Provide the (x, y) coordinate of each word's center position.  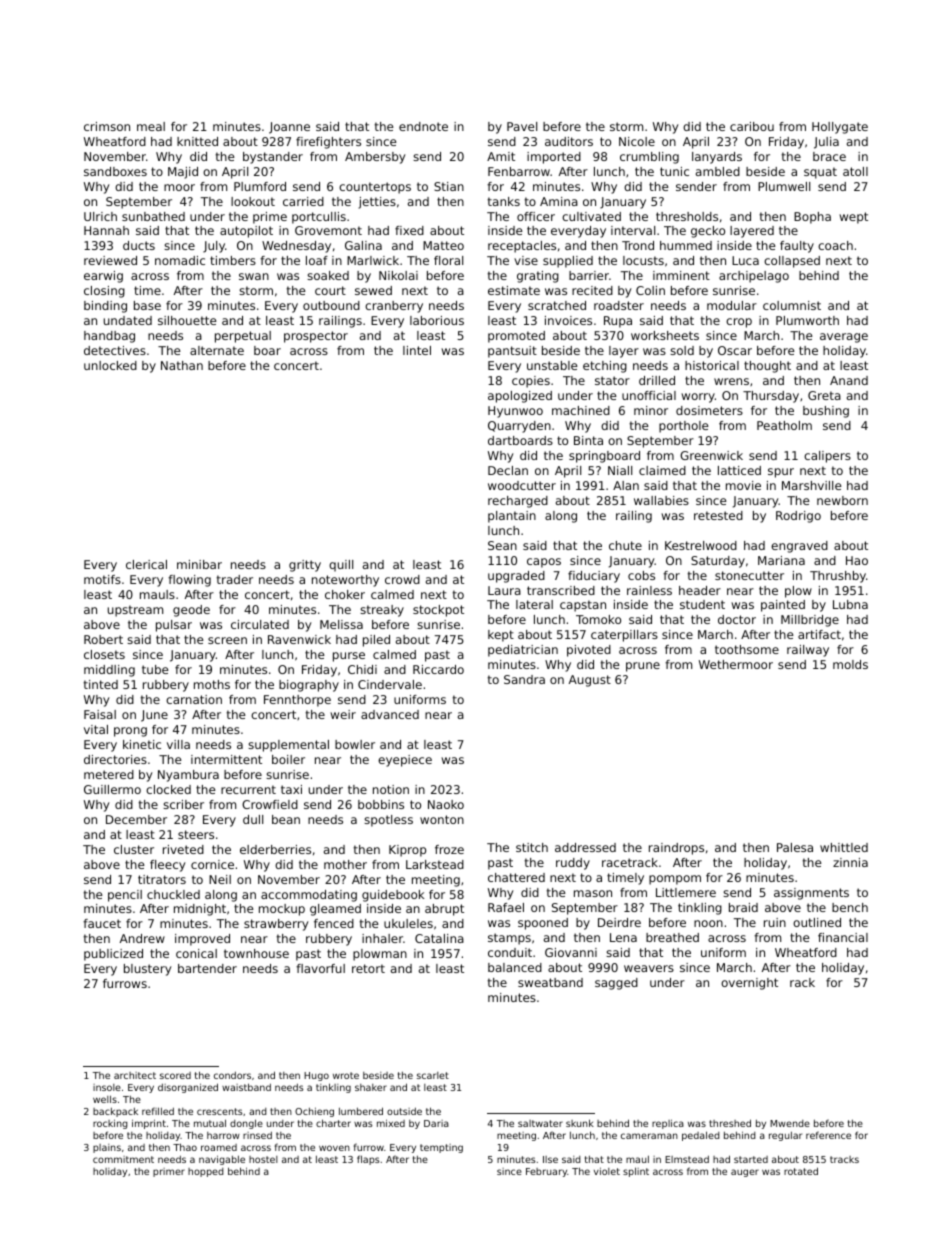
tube (155, 669)
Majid (183, 173)
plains (107, 1148)
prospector (316, 337)
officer (536, 216)
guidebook (393, 896)
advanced (390, 714)
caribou (752, 126)
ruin (775, 922)
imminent (681, 275)
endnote (423, 126)
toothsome (747, 649)
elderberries (275, 849)
